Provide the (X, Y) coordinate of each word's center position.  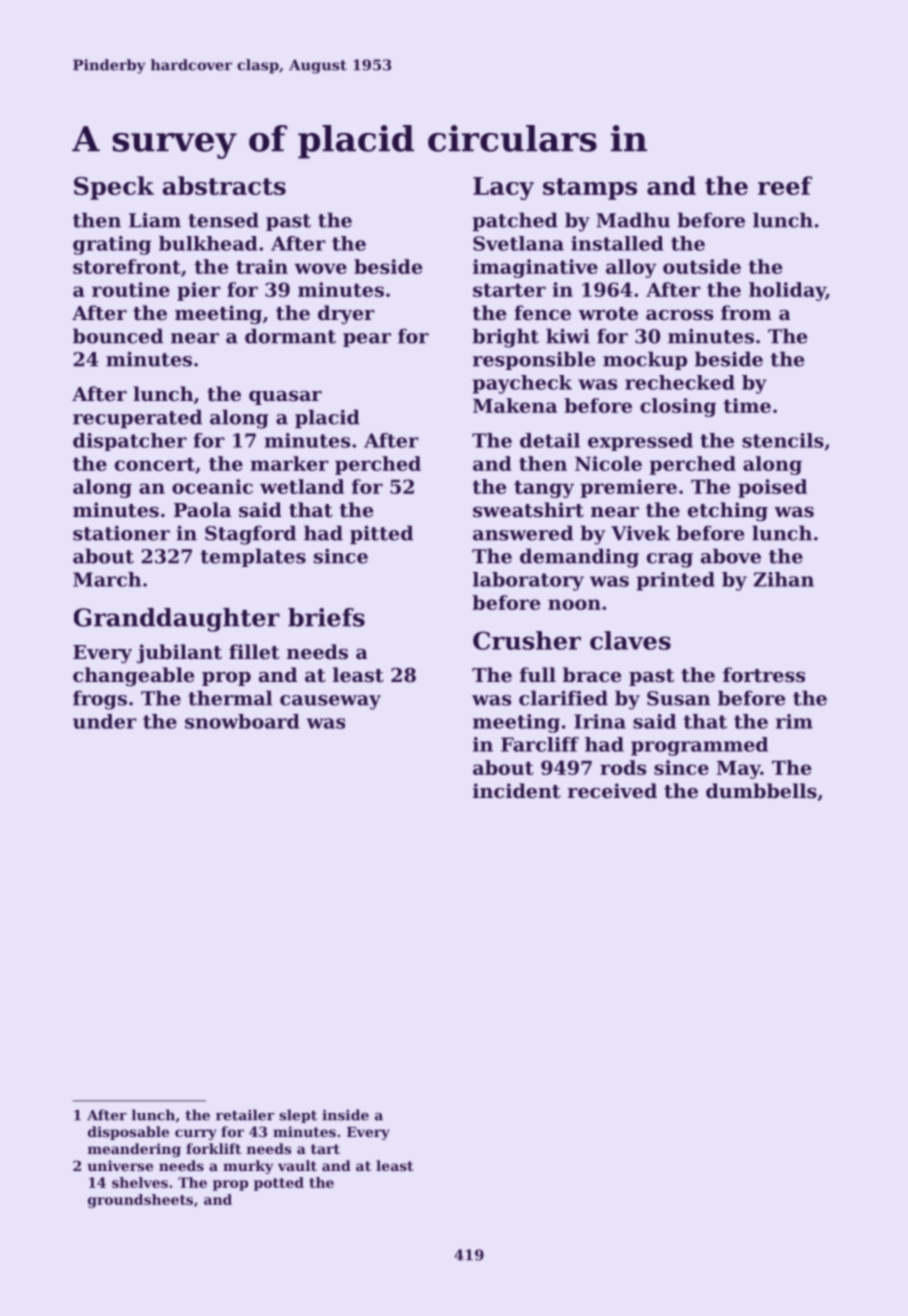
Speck (114, 188)
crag (670, 560)
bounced (118, 336)
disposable (128, 1133)
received (612, 790)
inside (345, 1115)
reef (785, 185)
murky (248, 1167)
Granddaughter (177, 620)
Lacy (503, 188)
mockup (645, 360)
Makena (515, 405)
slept (298, 1116)
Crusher (527, 640)
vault (297, 1165)
